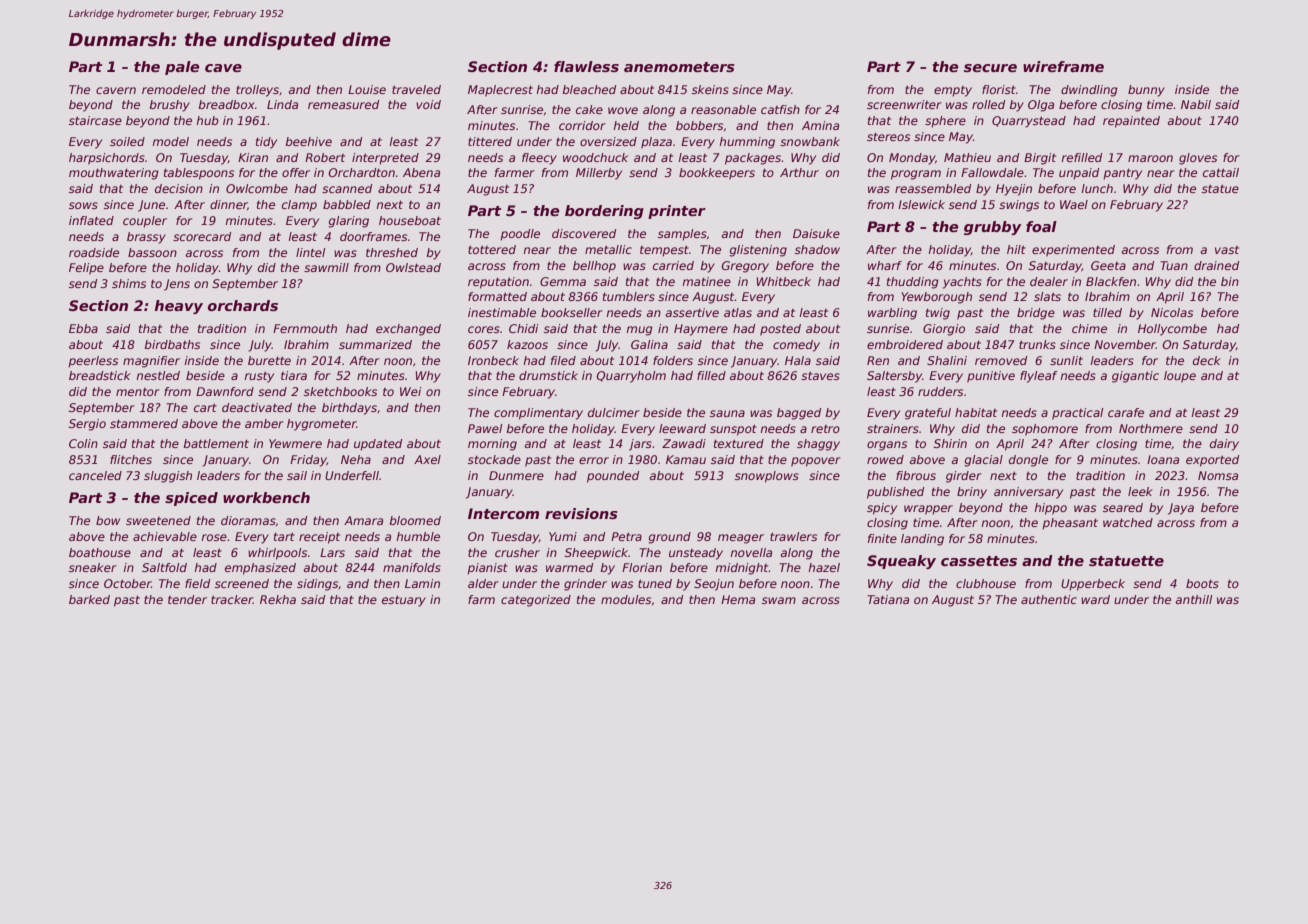  What do you see at coordinates (747, 143) in the page?
I see `humming` at bounding box center [747, 143].
